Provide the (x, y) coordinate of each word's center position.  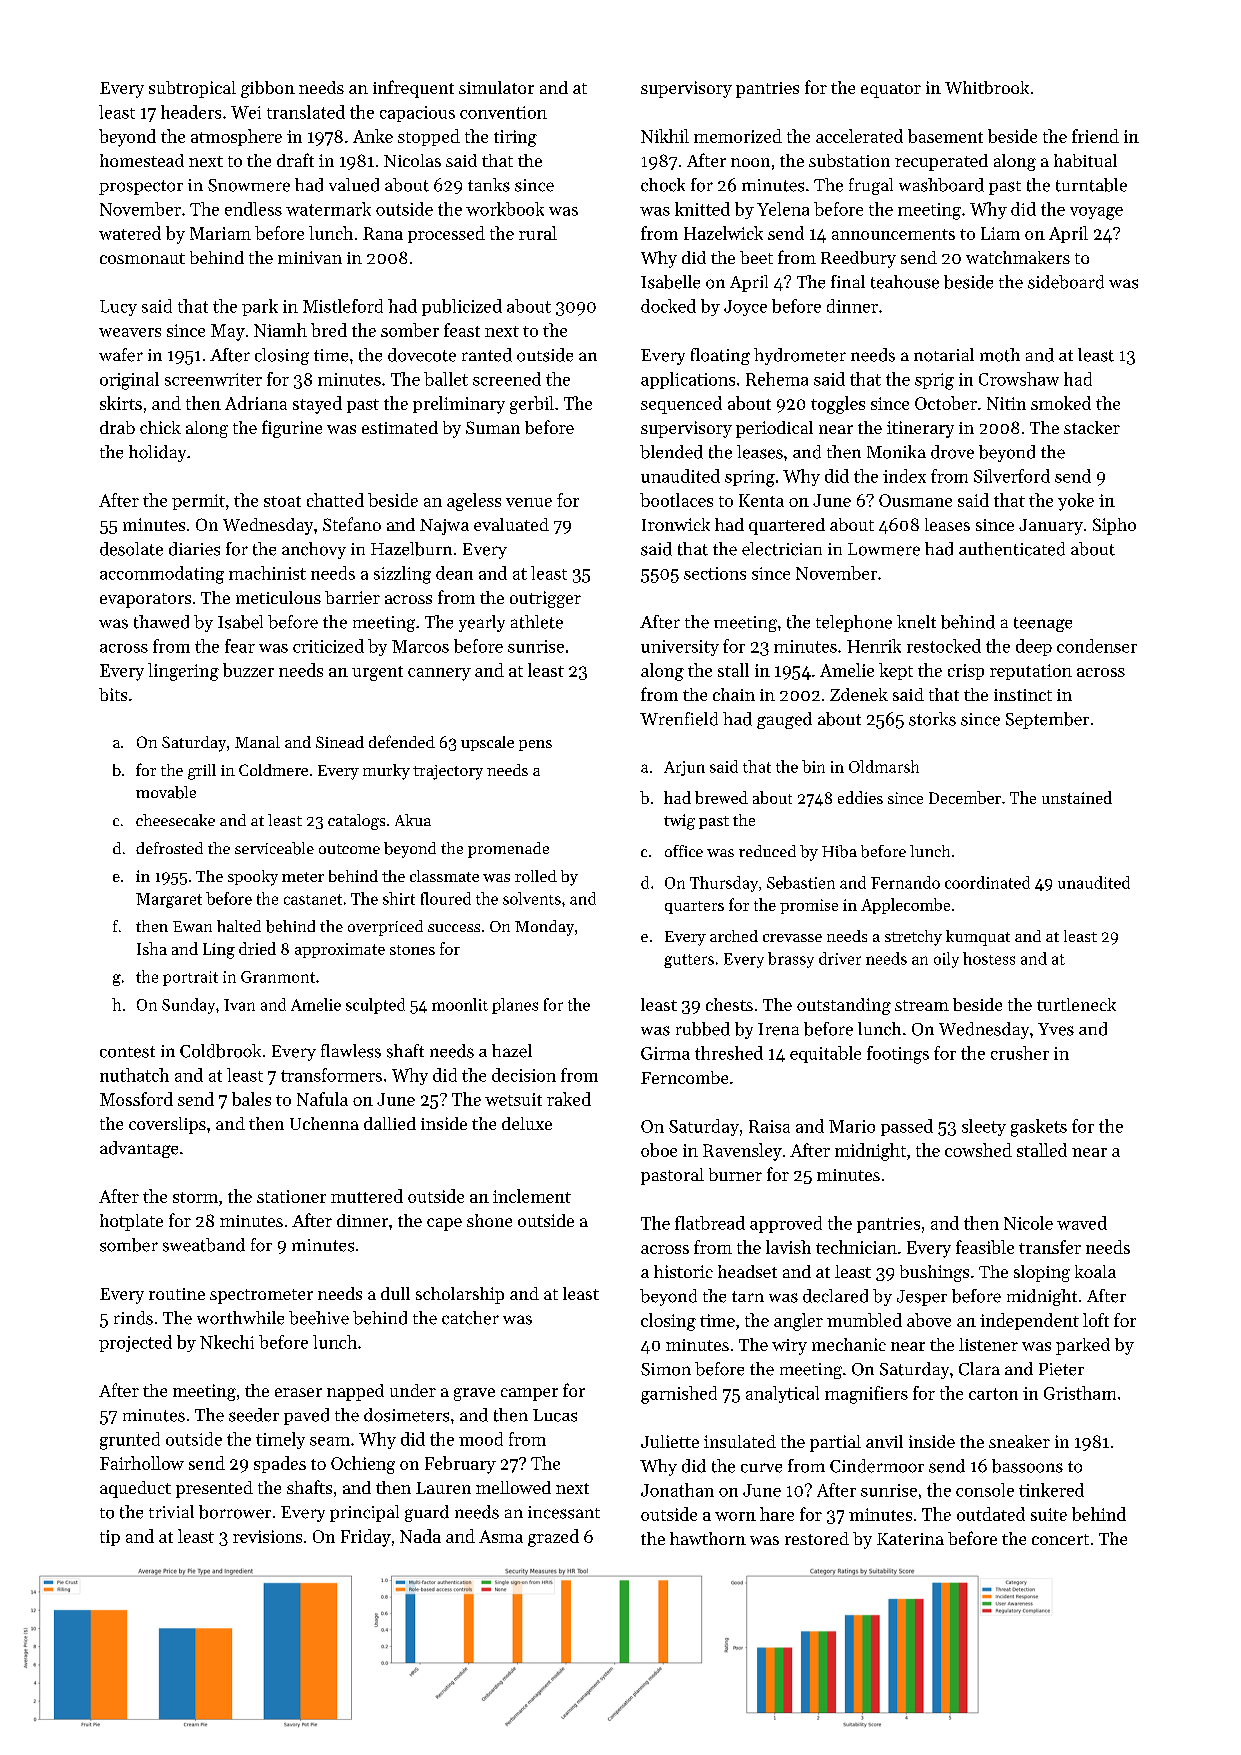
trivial (171, 1511)
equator (891, 90)
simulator (496, 87)
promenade (508, 850)
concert (1060, 1539)
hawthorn (708, 1538)
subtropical (192, 89)
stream (922, 1005)
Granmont (278, 977)
